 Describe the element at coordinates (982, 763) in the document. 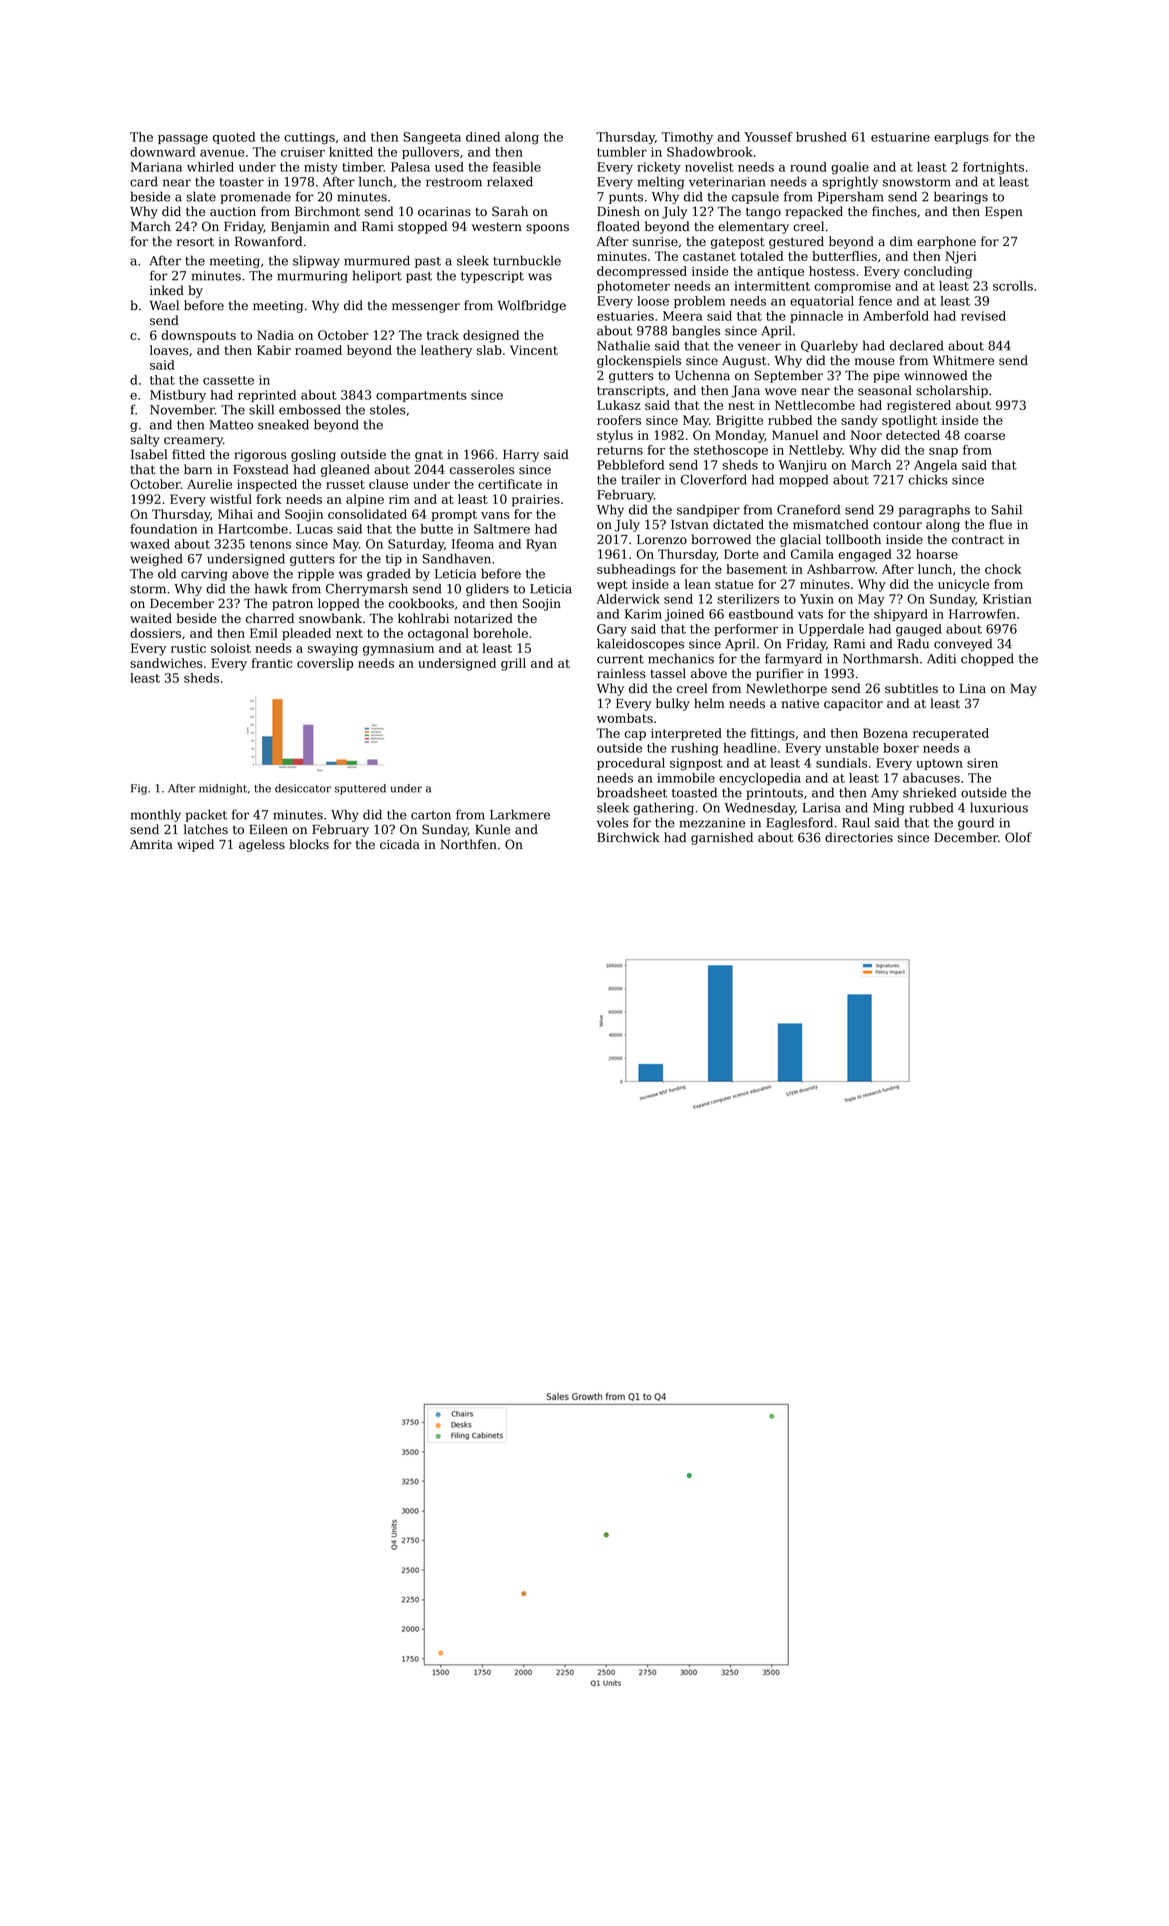

I see `siren` at that location.
